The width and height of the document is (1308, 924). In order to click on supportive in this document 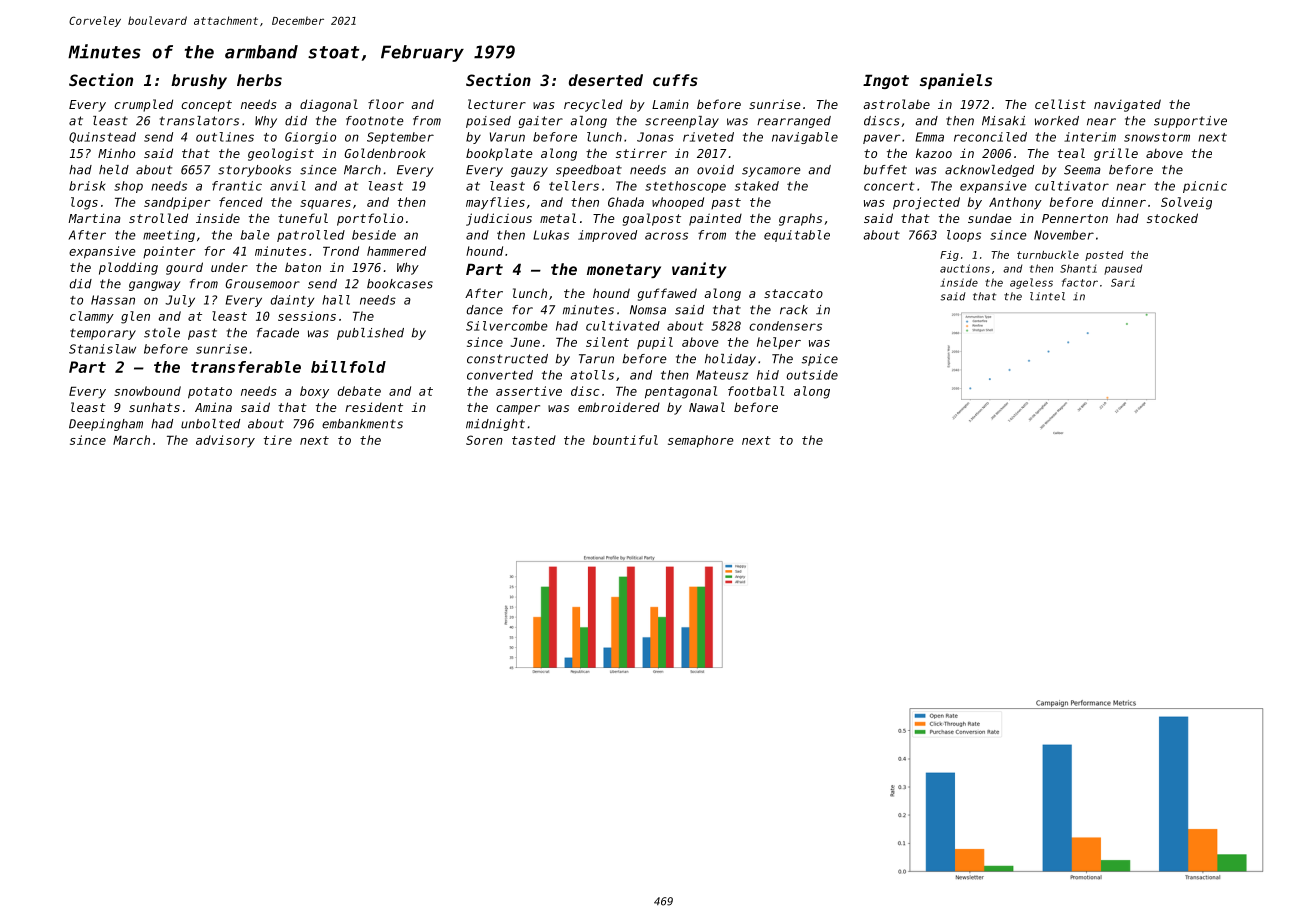, I will do `click(1190, 122)`.
